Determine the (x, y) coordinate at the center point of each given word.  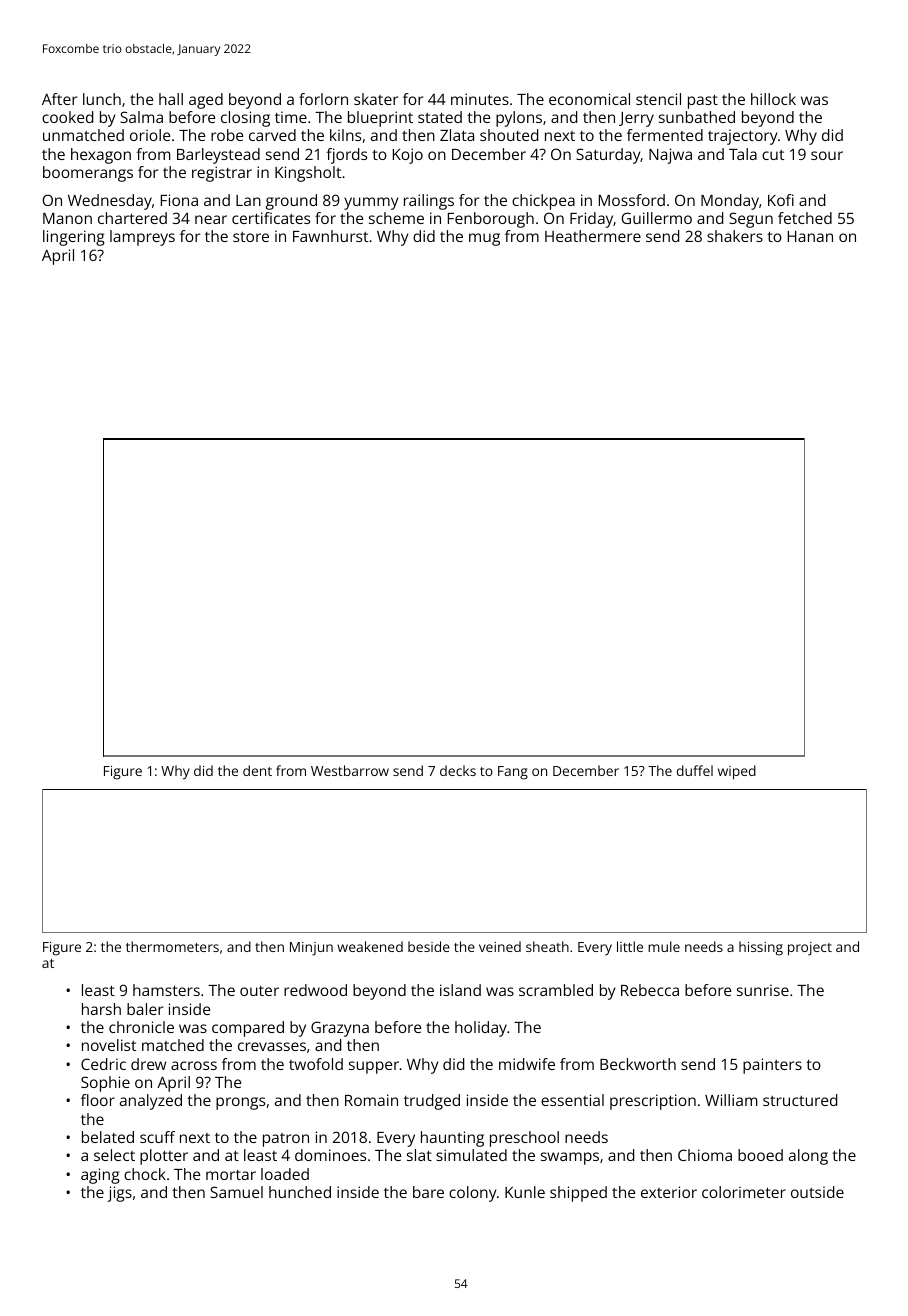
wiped (737, 772)
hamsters (166, 990)
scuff (157, 1137)
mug (484, 239)
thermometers (172, 946)
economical (589, 99)
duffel (695, 770)
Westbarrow (350, 770)
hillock (773, 99)
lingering (74, 238)
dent (257, 770)
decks (458, 770)
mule (664, 946)
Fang (513, 773)
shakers (735, 236)
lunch (102, 99)
